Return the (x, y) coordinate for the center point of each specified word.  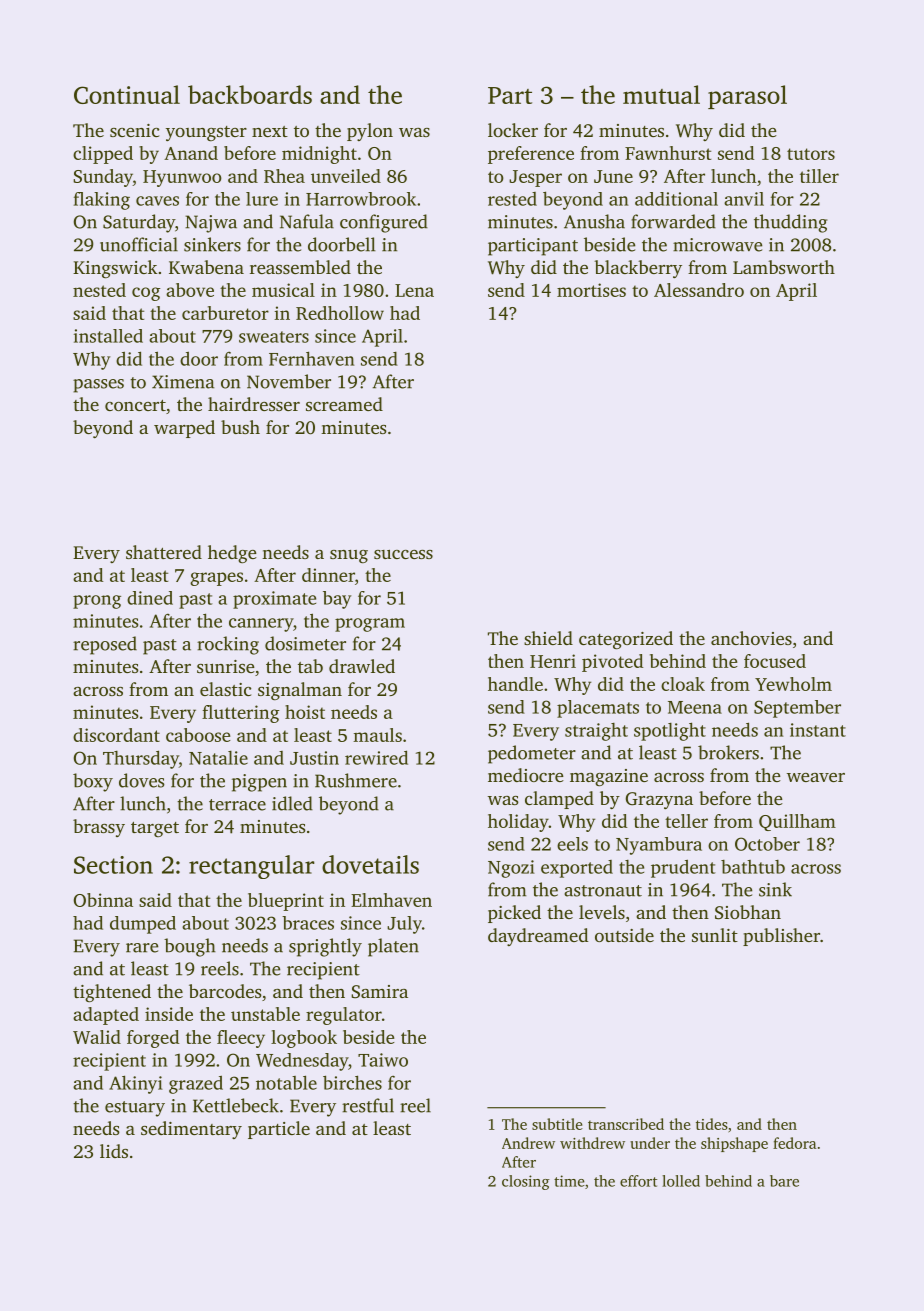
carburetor (225, 313)
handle (515, 684)
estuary (135, 1109)
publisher (781, 937)
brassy (99, 828)
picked (514, 914)
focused (775, 661)
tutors (811, 154)
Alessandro (699, 290)
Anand (191, 153)
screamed (344, 404)
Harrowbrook (361, 199)
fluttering (240, 714)
